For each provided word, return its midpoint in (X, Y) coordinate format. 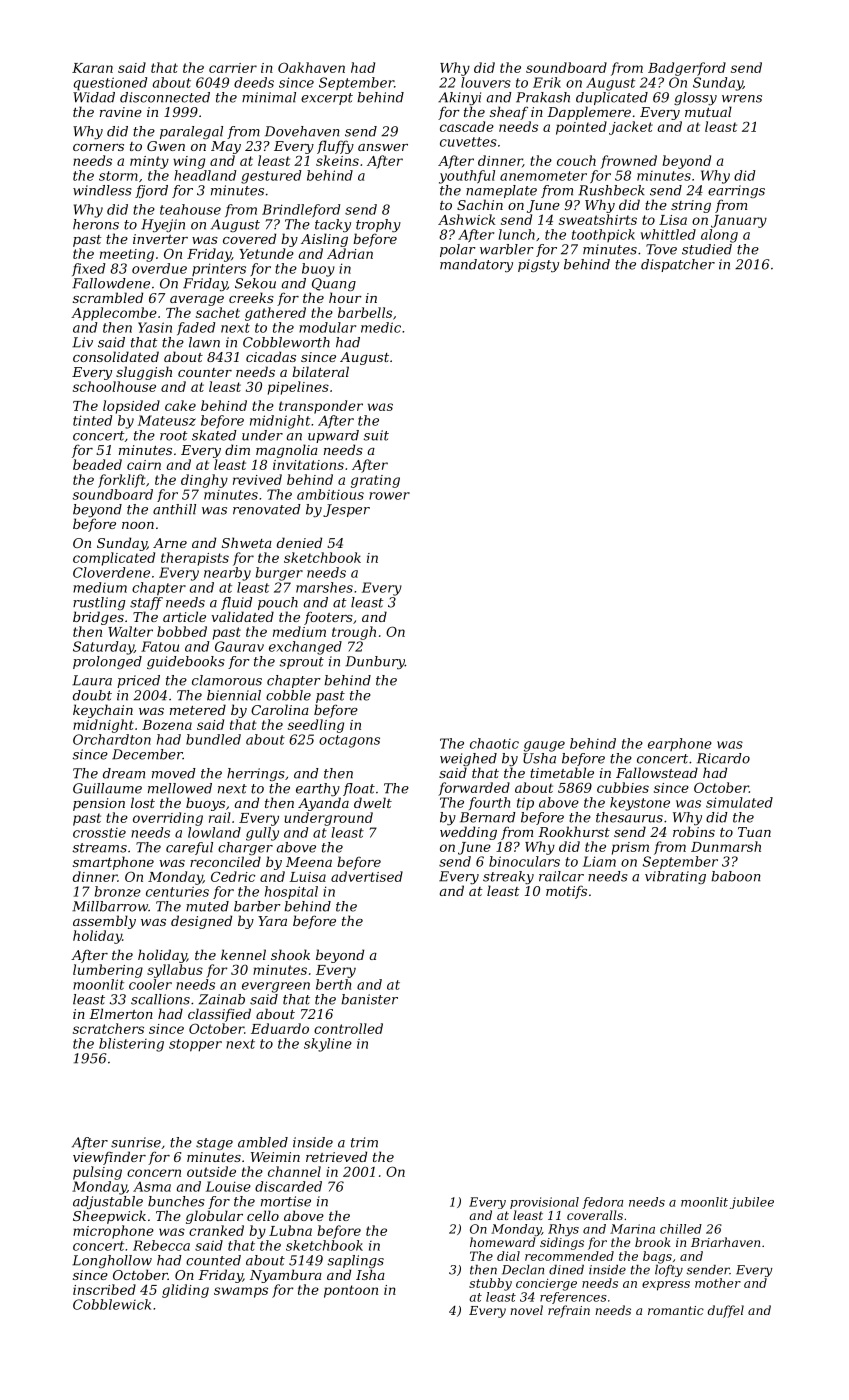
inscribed (104, 1289)
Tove (661, 249)
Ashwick (467, 219)
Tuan (754, 832)
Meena (309, 862)
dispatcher (678, 265)
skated (214, 435)
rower (389, 496)
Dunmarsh (726, 846)
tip (525, 803)
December (147, 754)
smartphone (113, 863)
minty (149, 162)
